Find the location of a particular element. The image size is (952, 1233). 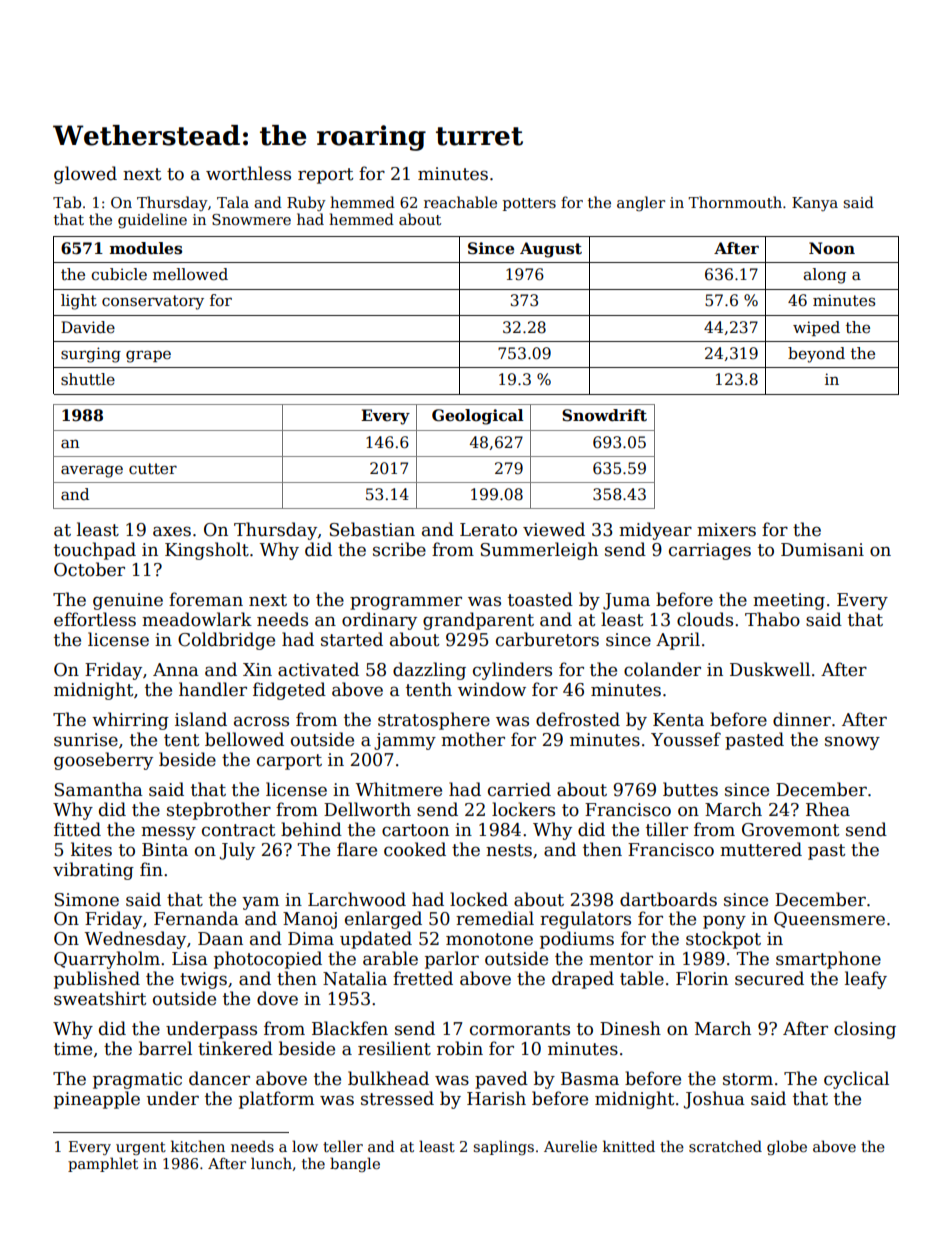

Geological is located at coordinates (478, 417).
